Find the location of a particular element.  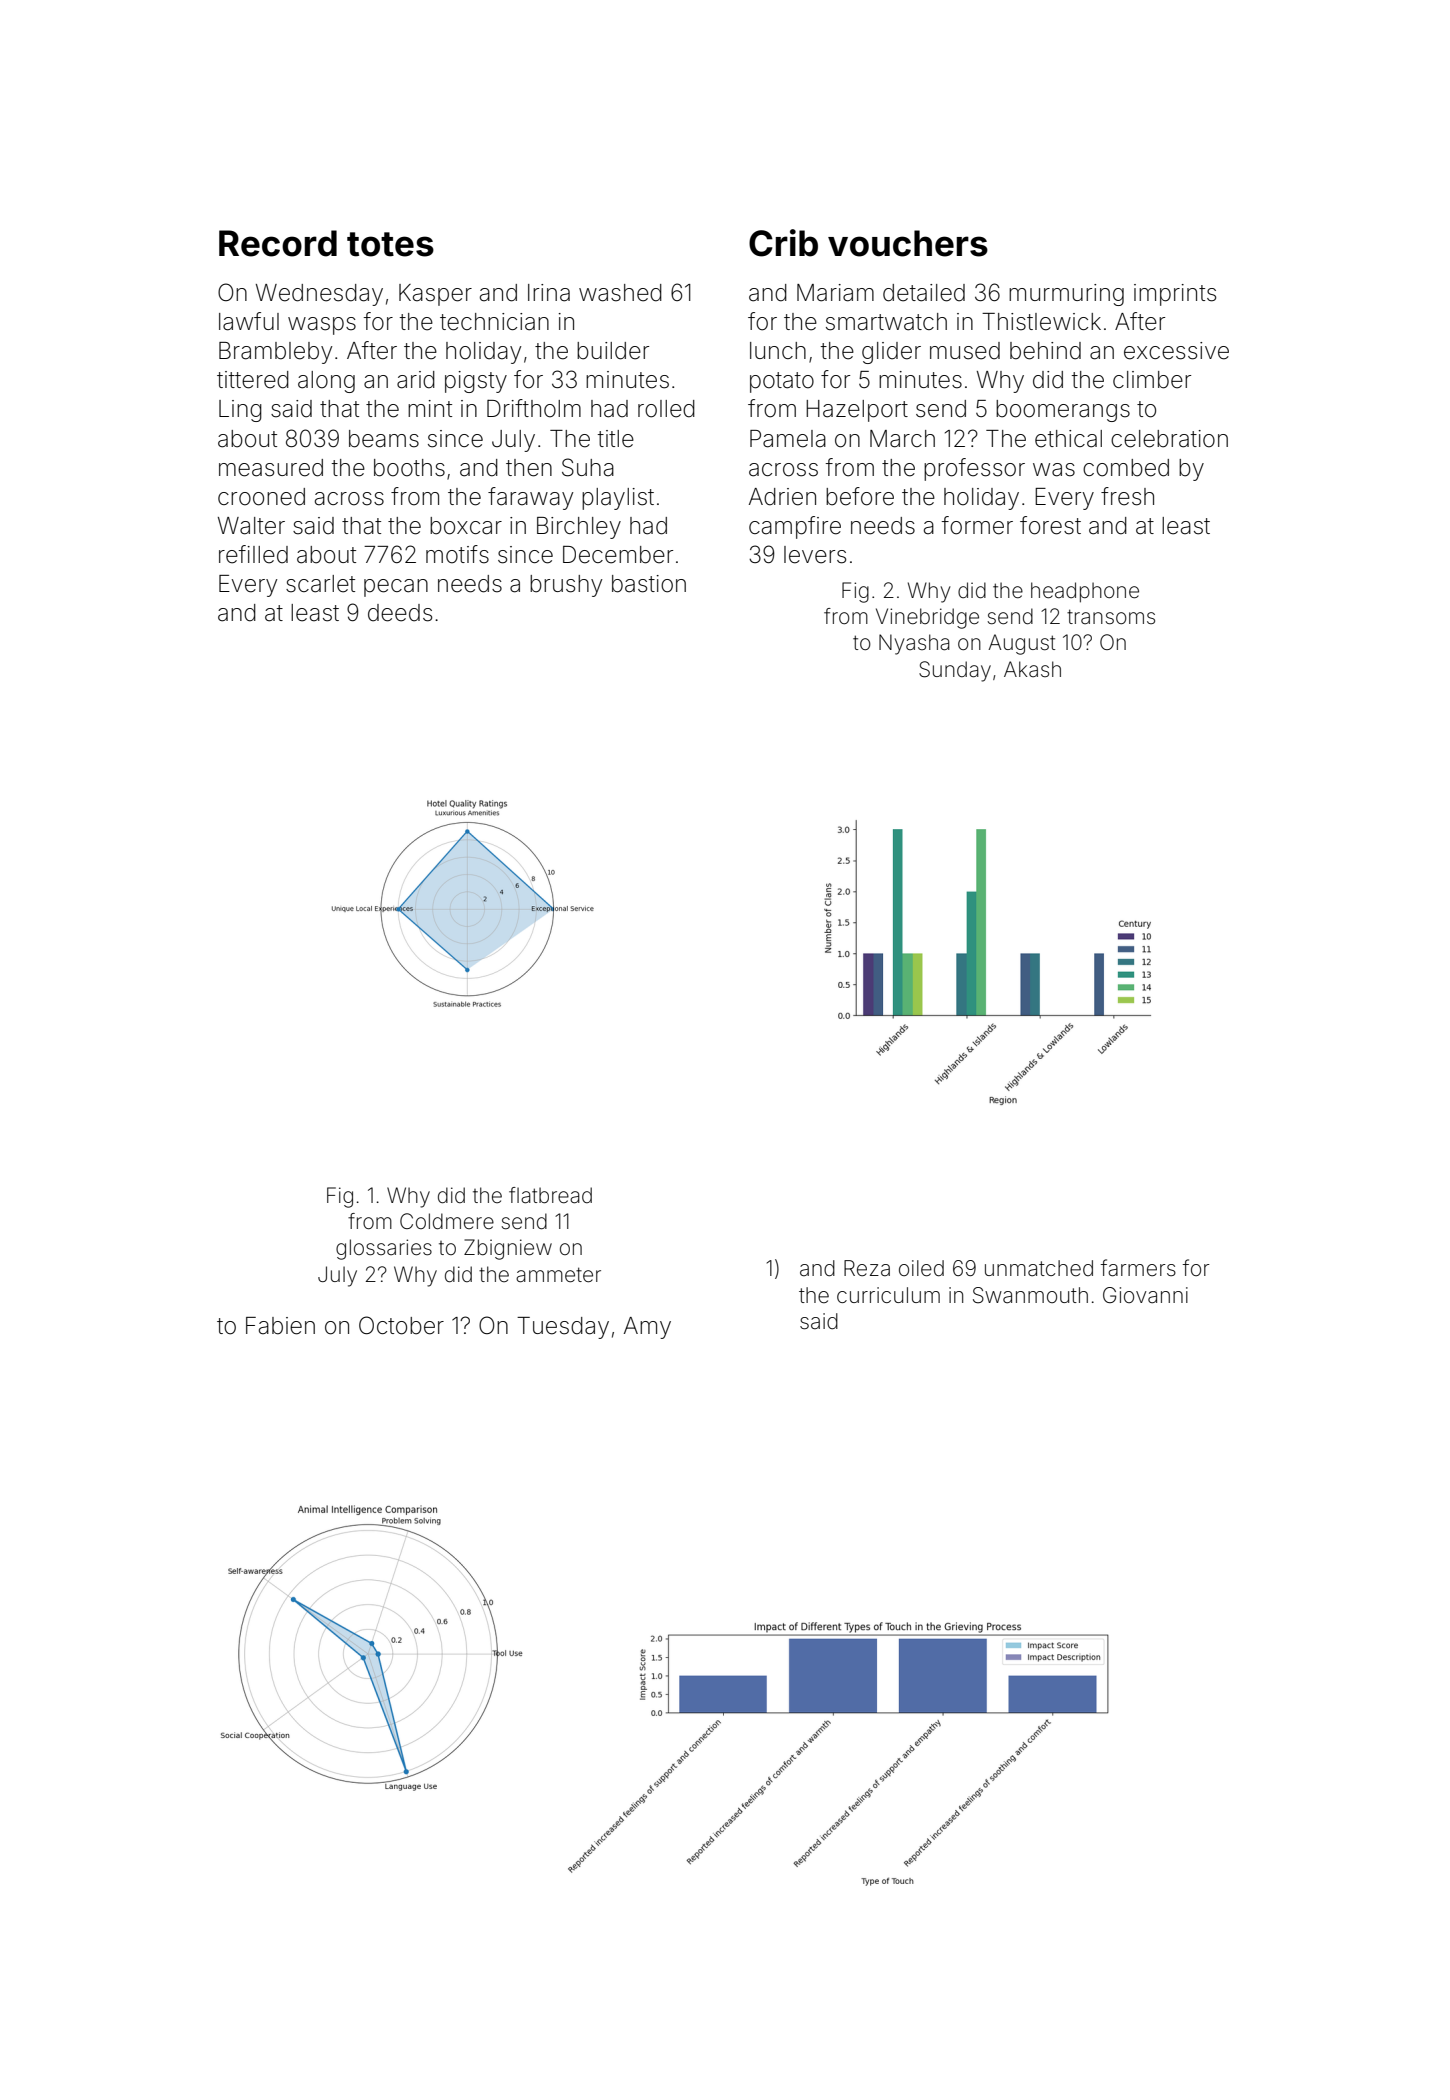

Reza is located at coordinates (867, 1268).
